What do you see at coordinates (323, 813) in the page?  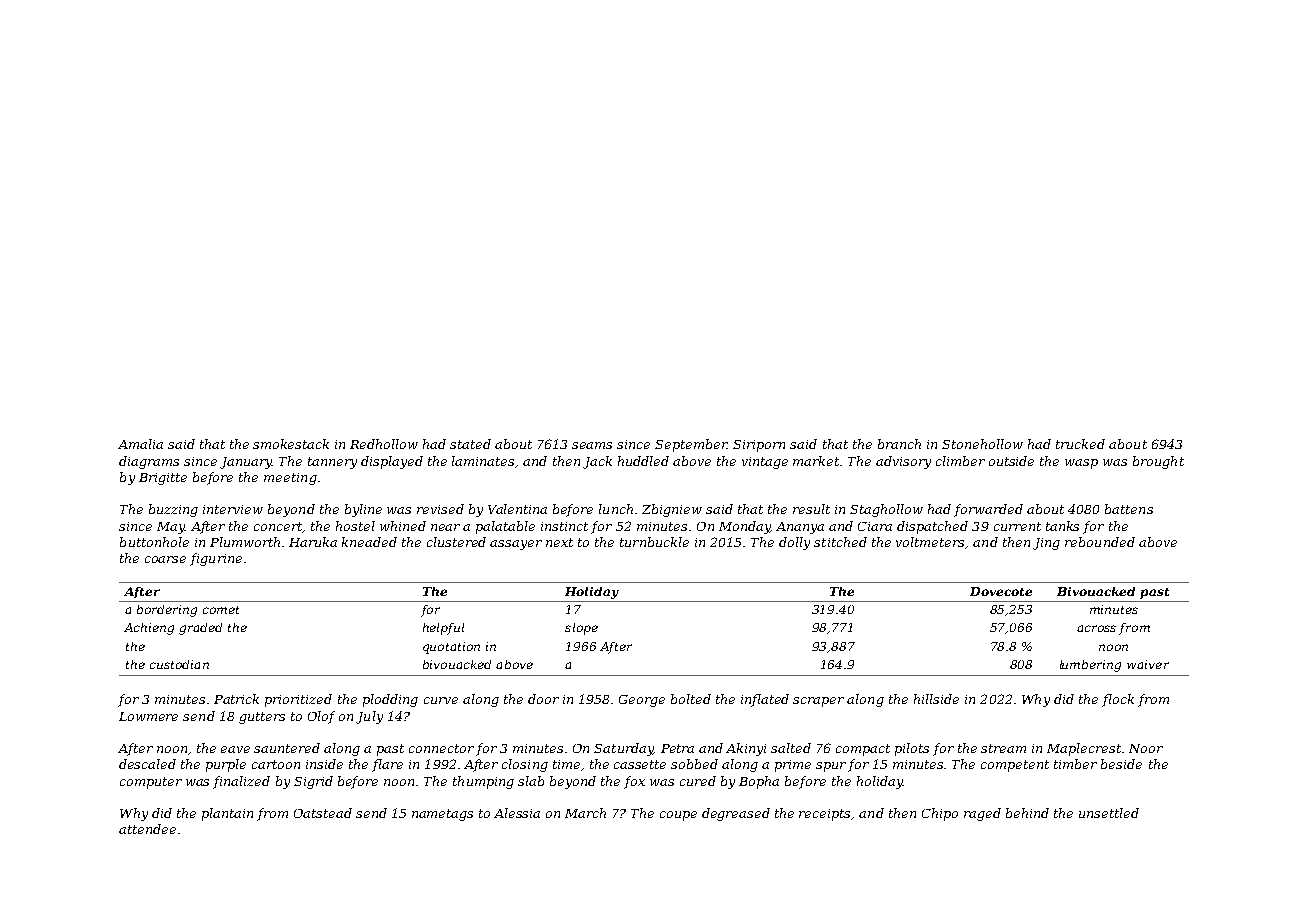 I see `Oatstead` at bounding box center [323, 813].
